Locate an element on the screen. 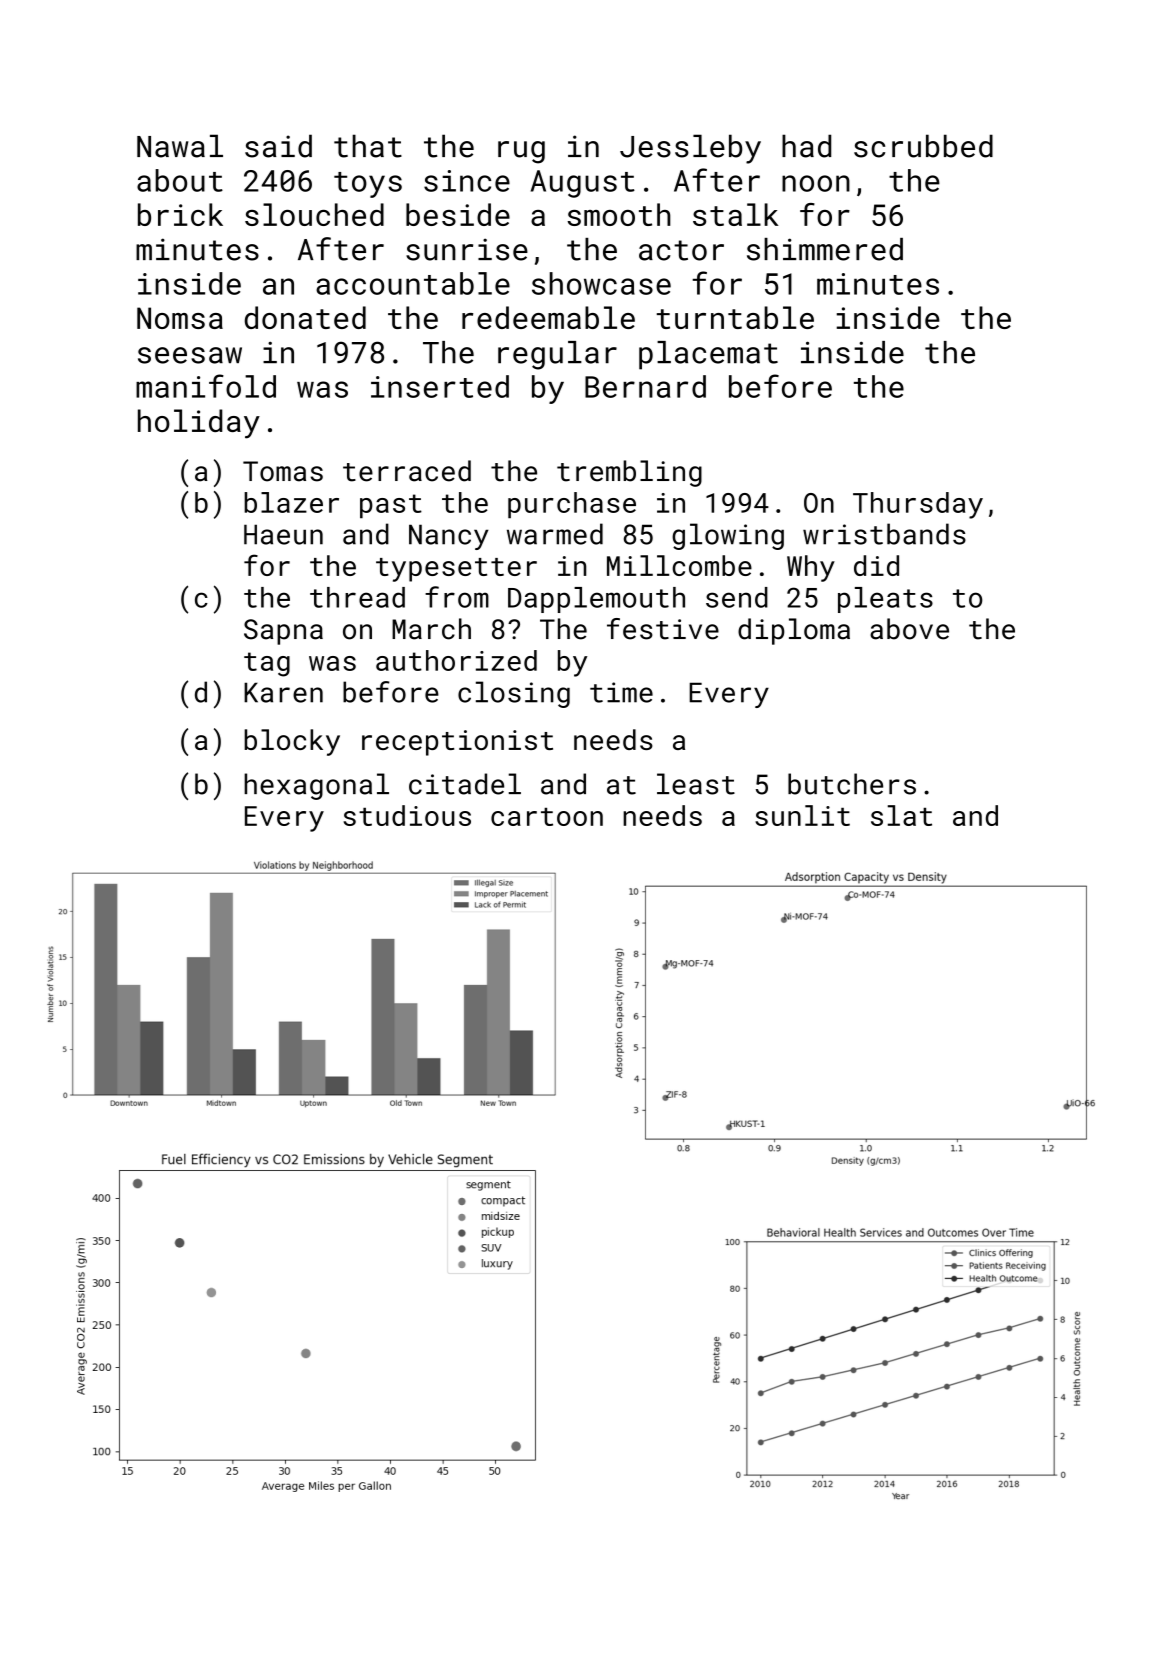 The width and height of the screenshot is (1165, 1654). did is located at coordinates (876, 565).
